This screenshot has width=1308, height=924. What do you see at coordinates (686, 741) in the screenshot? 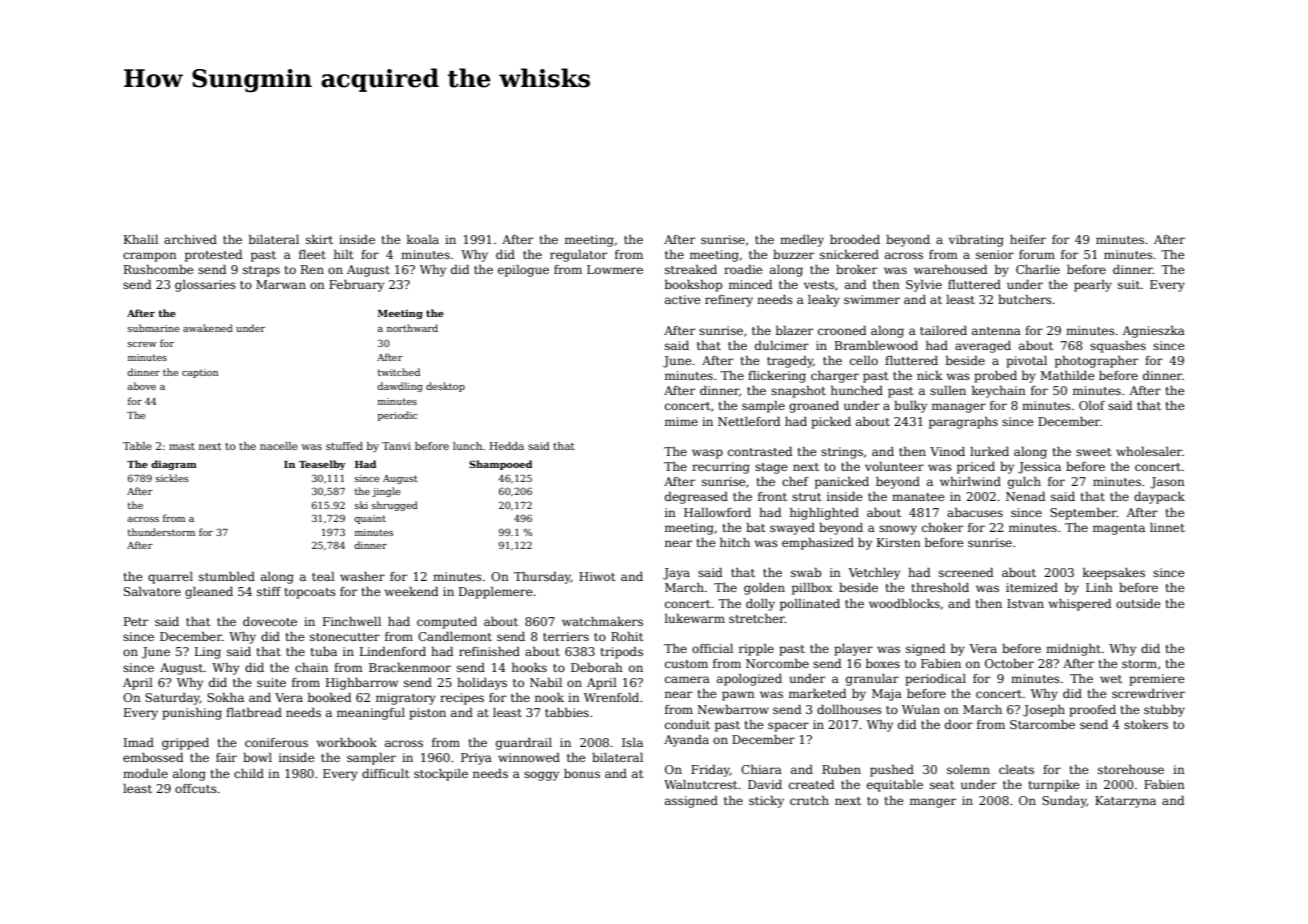
I see `Ayanda` at bounding box center [686, 741].
